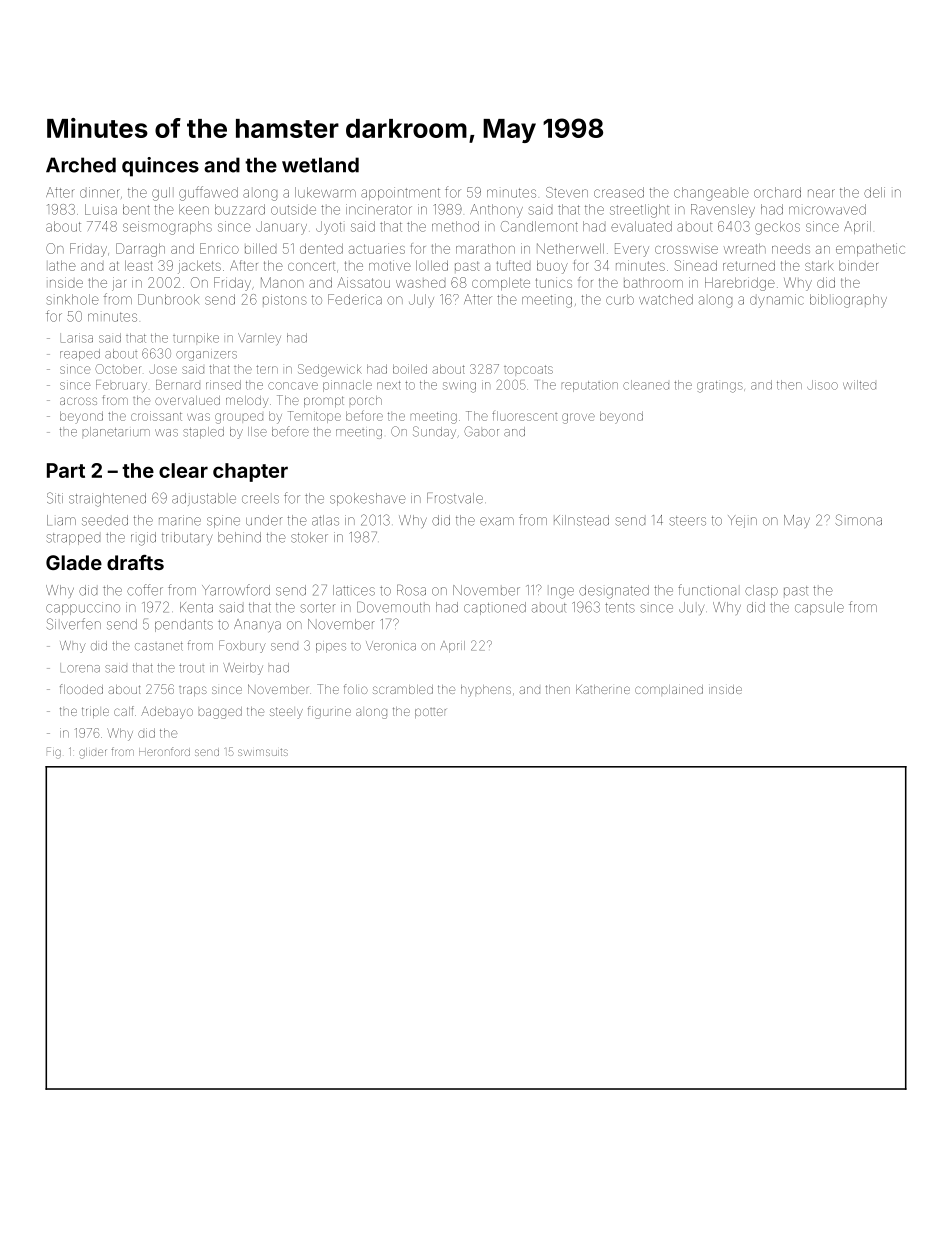  I want to click on Siti, so click(55, 498).
